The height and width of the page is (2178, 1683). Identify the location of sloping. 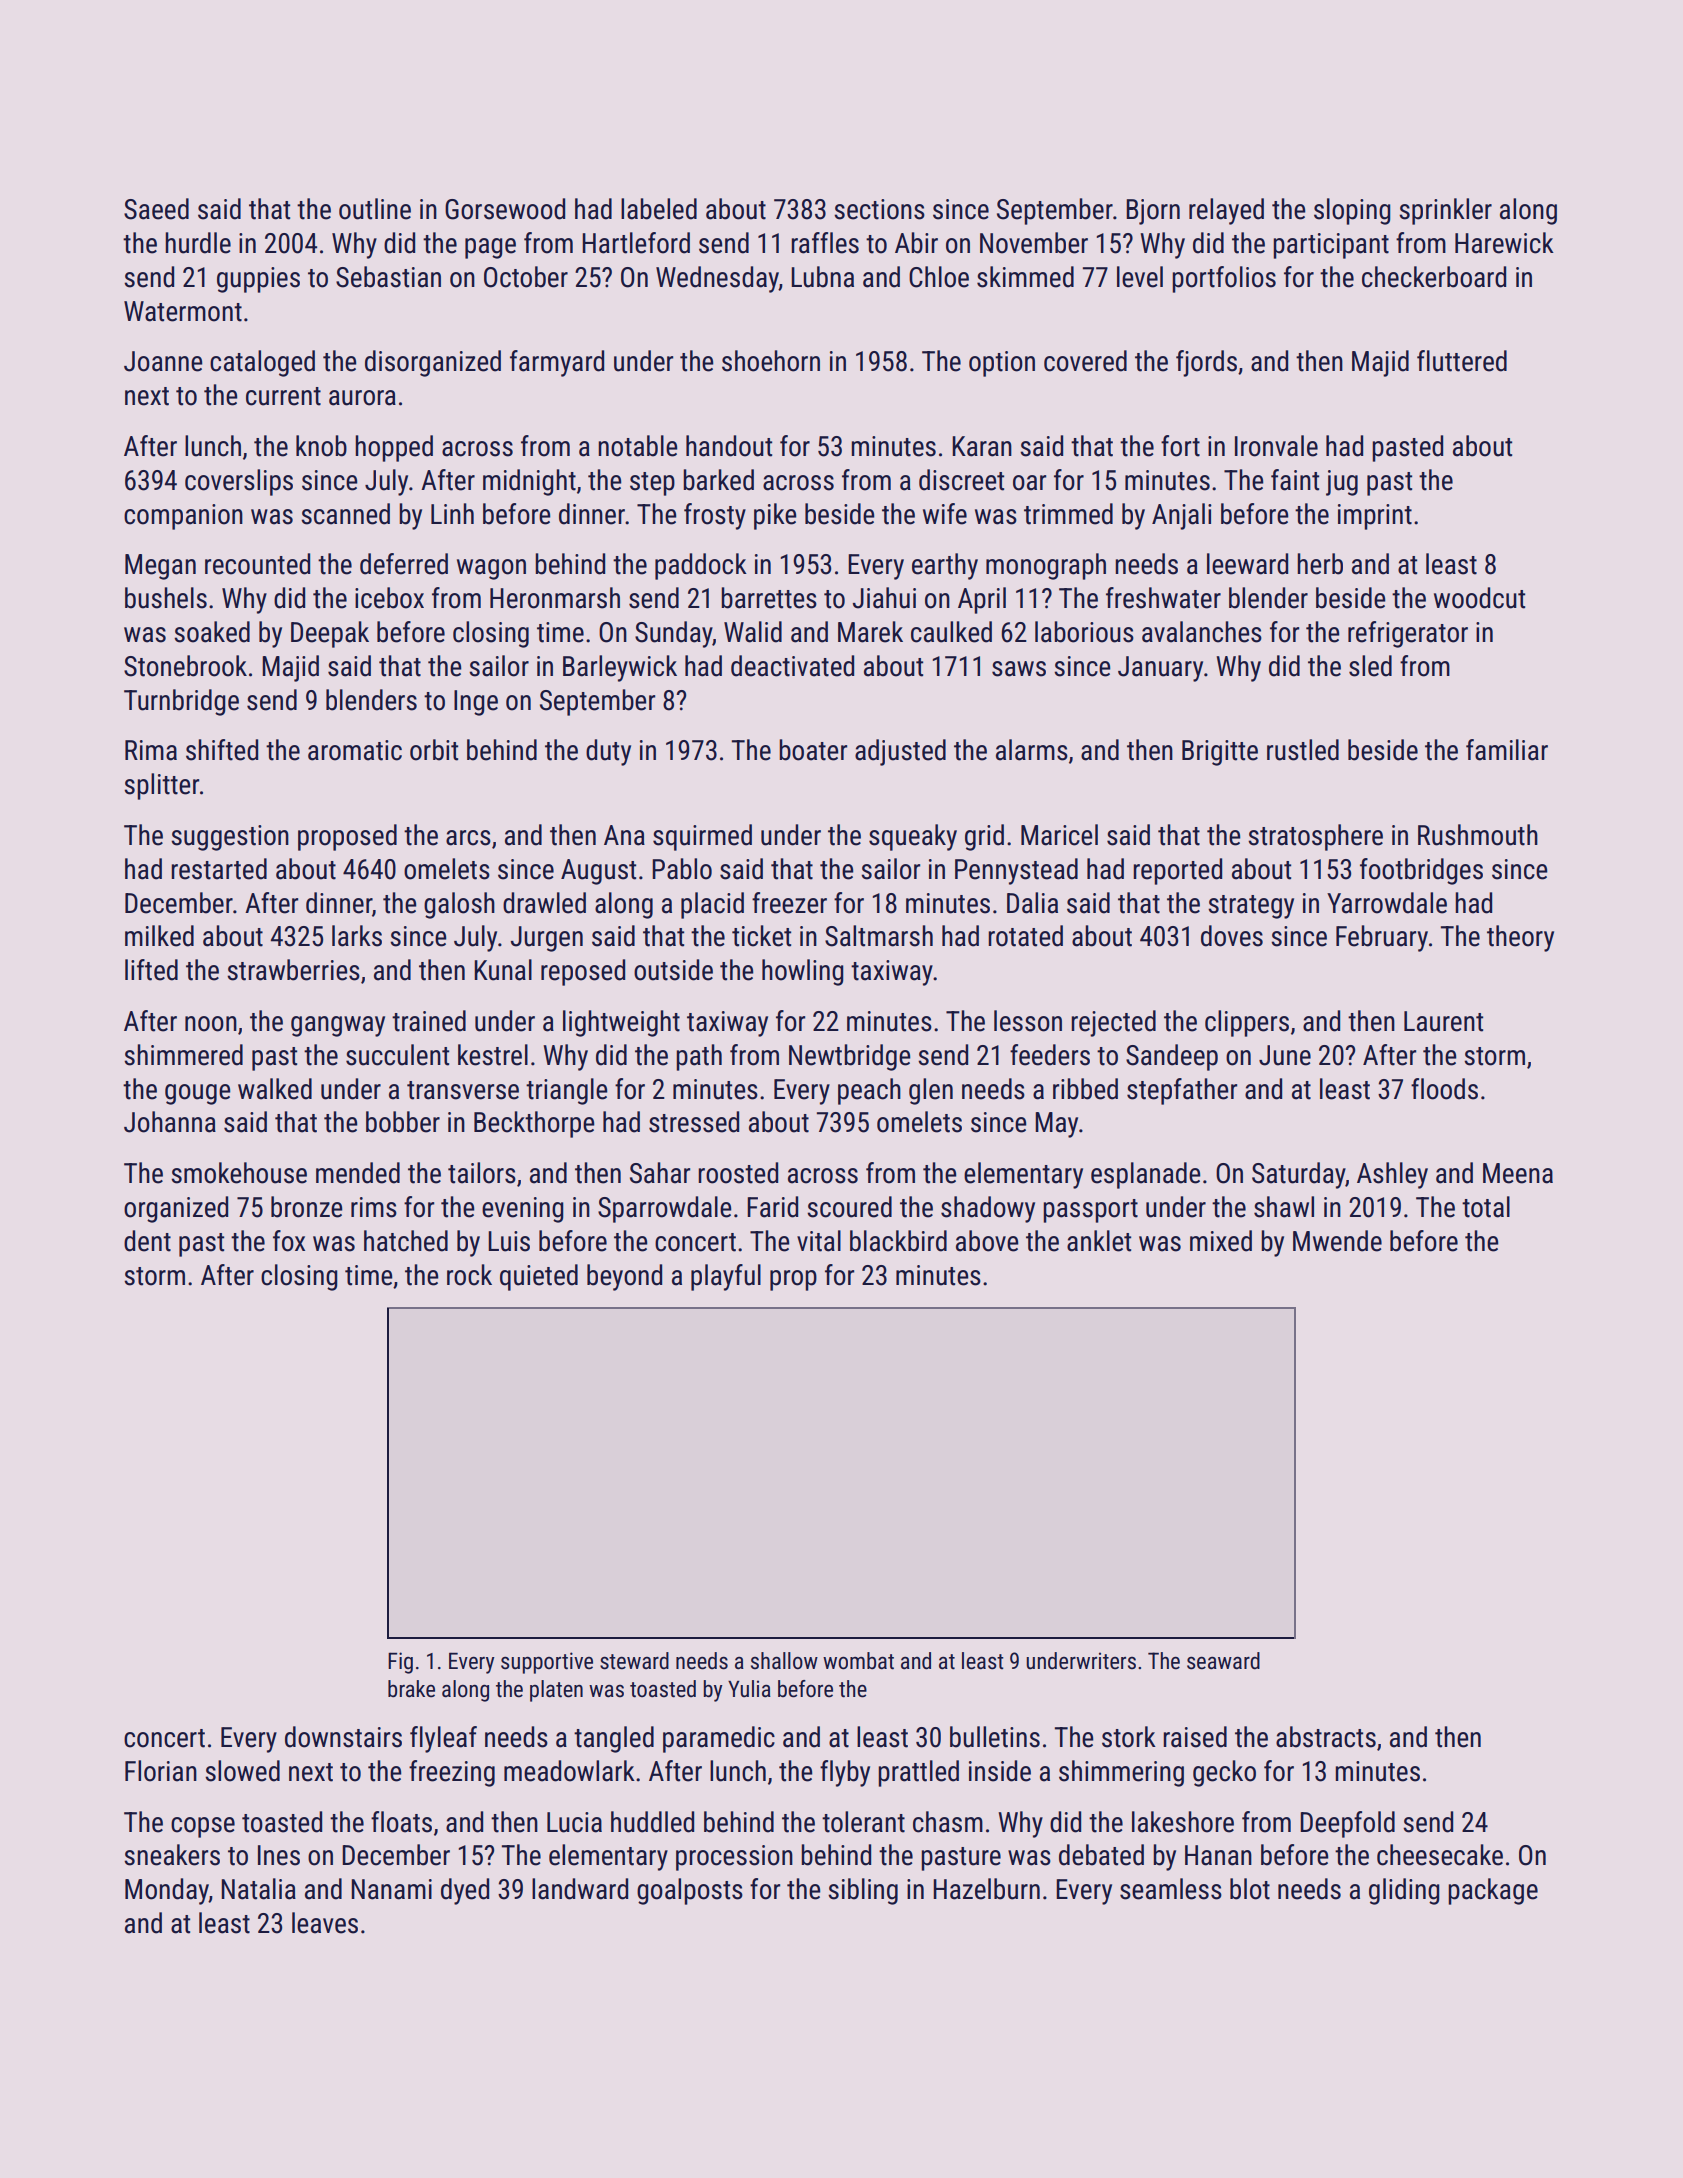
(1352, 211).
